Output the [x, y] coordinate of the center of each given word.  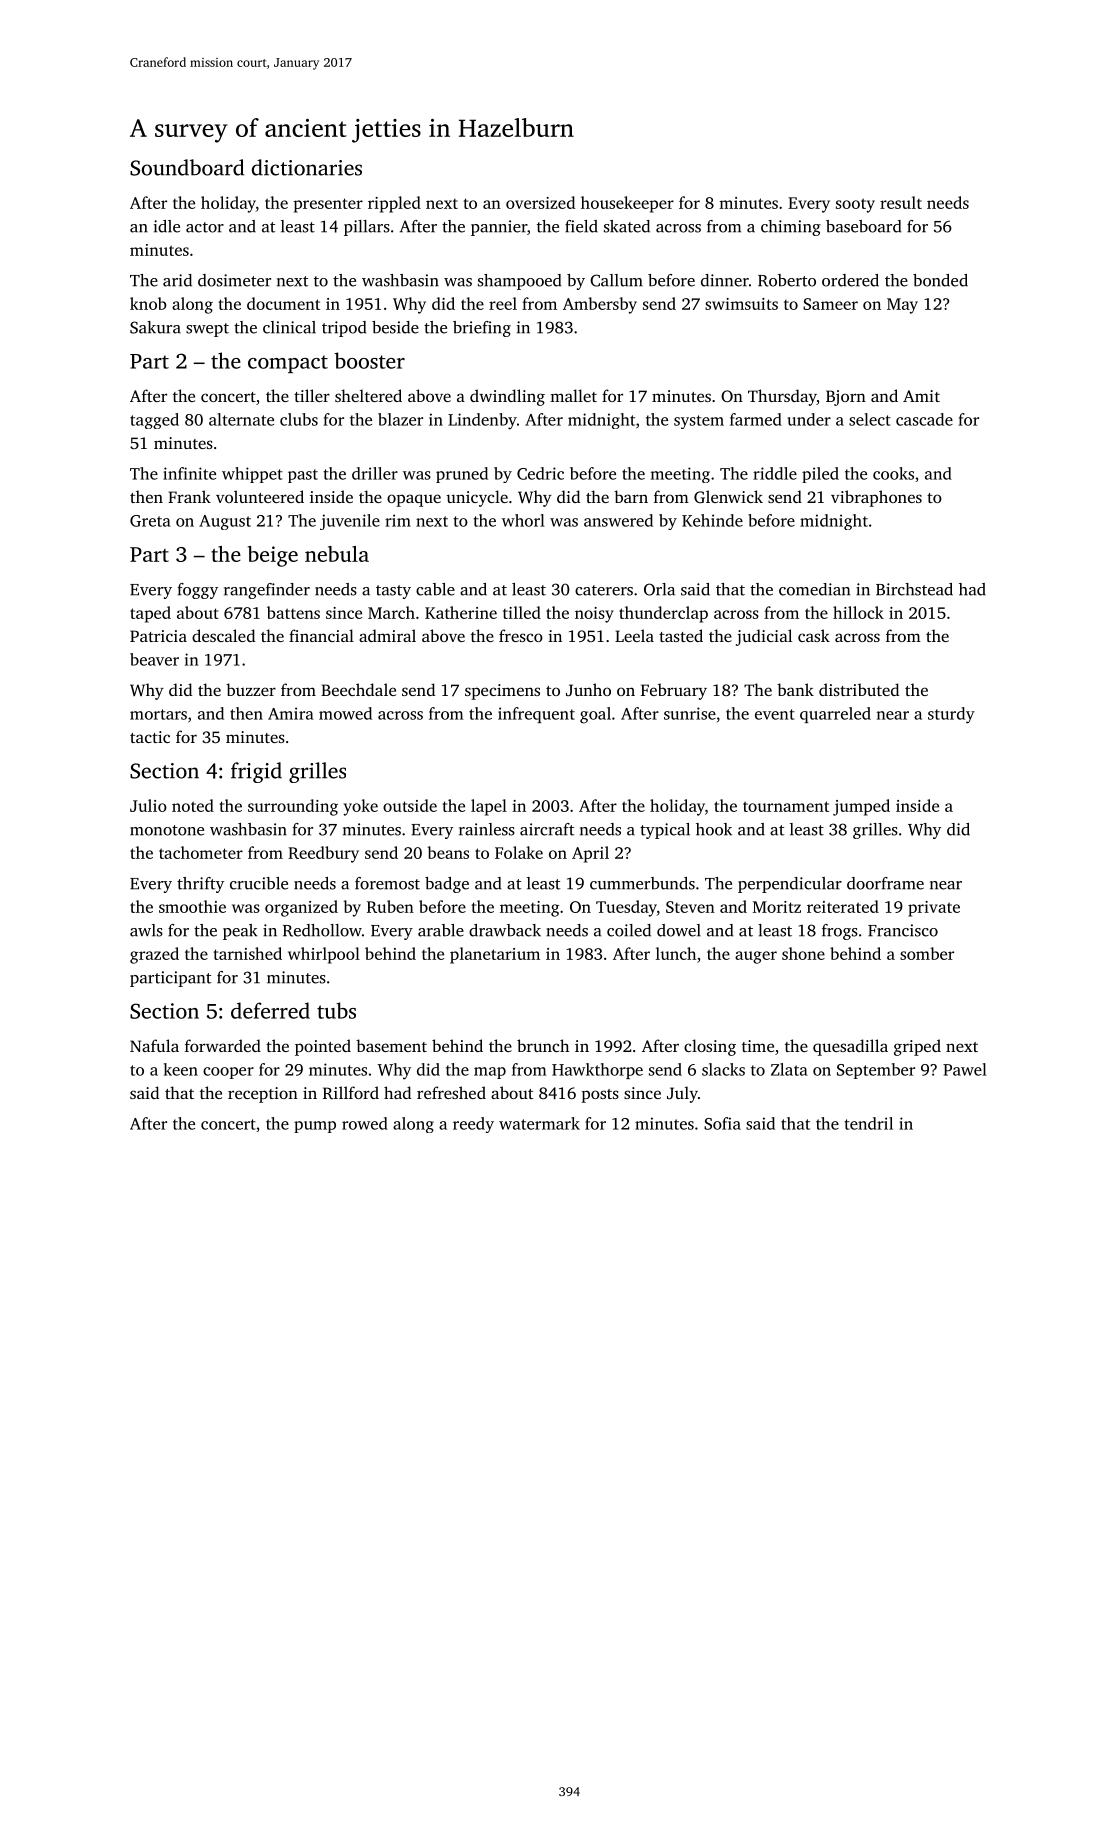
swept [207, 330]
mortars [158, 714]
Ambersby [600, 305]
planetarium [495, 955]
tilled [522, 612]
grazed [154, 955]
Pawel [965, 1069]
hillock [858, 612]
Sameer [830, 304]
